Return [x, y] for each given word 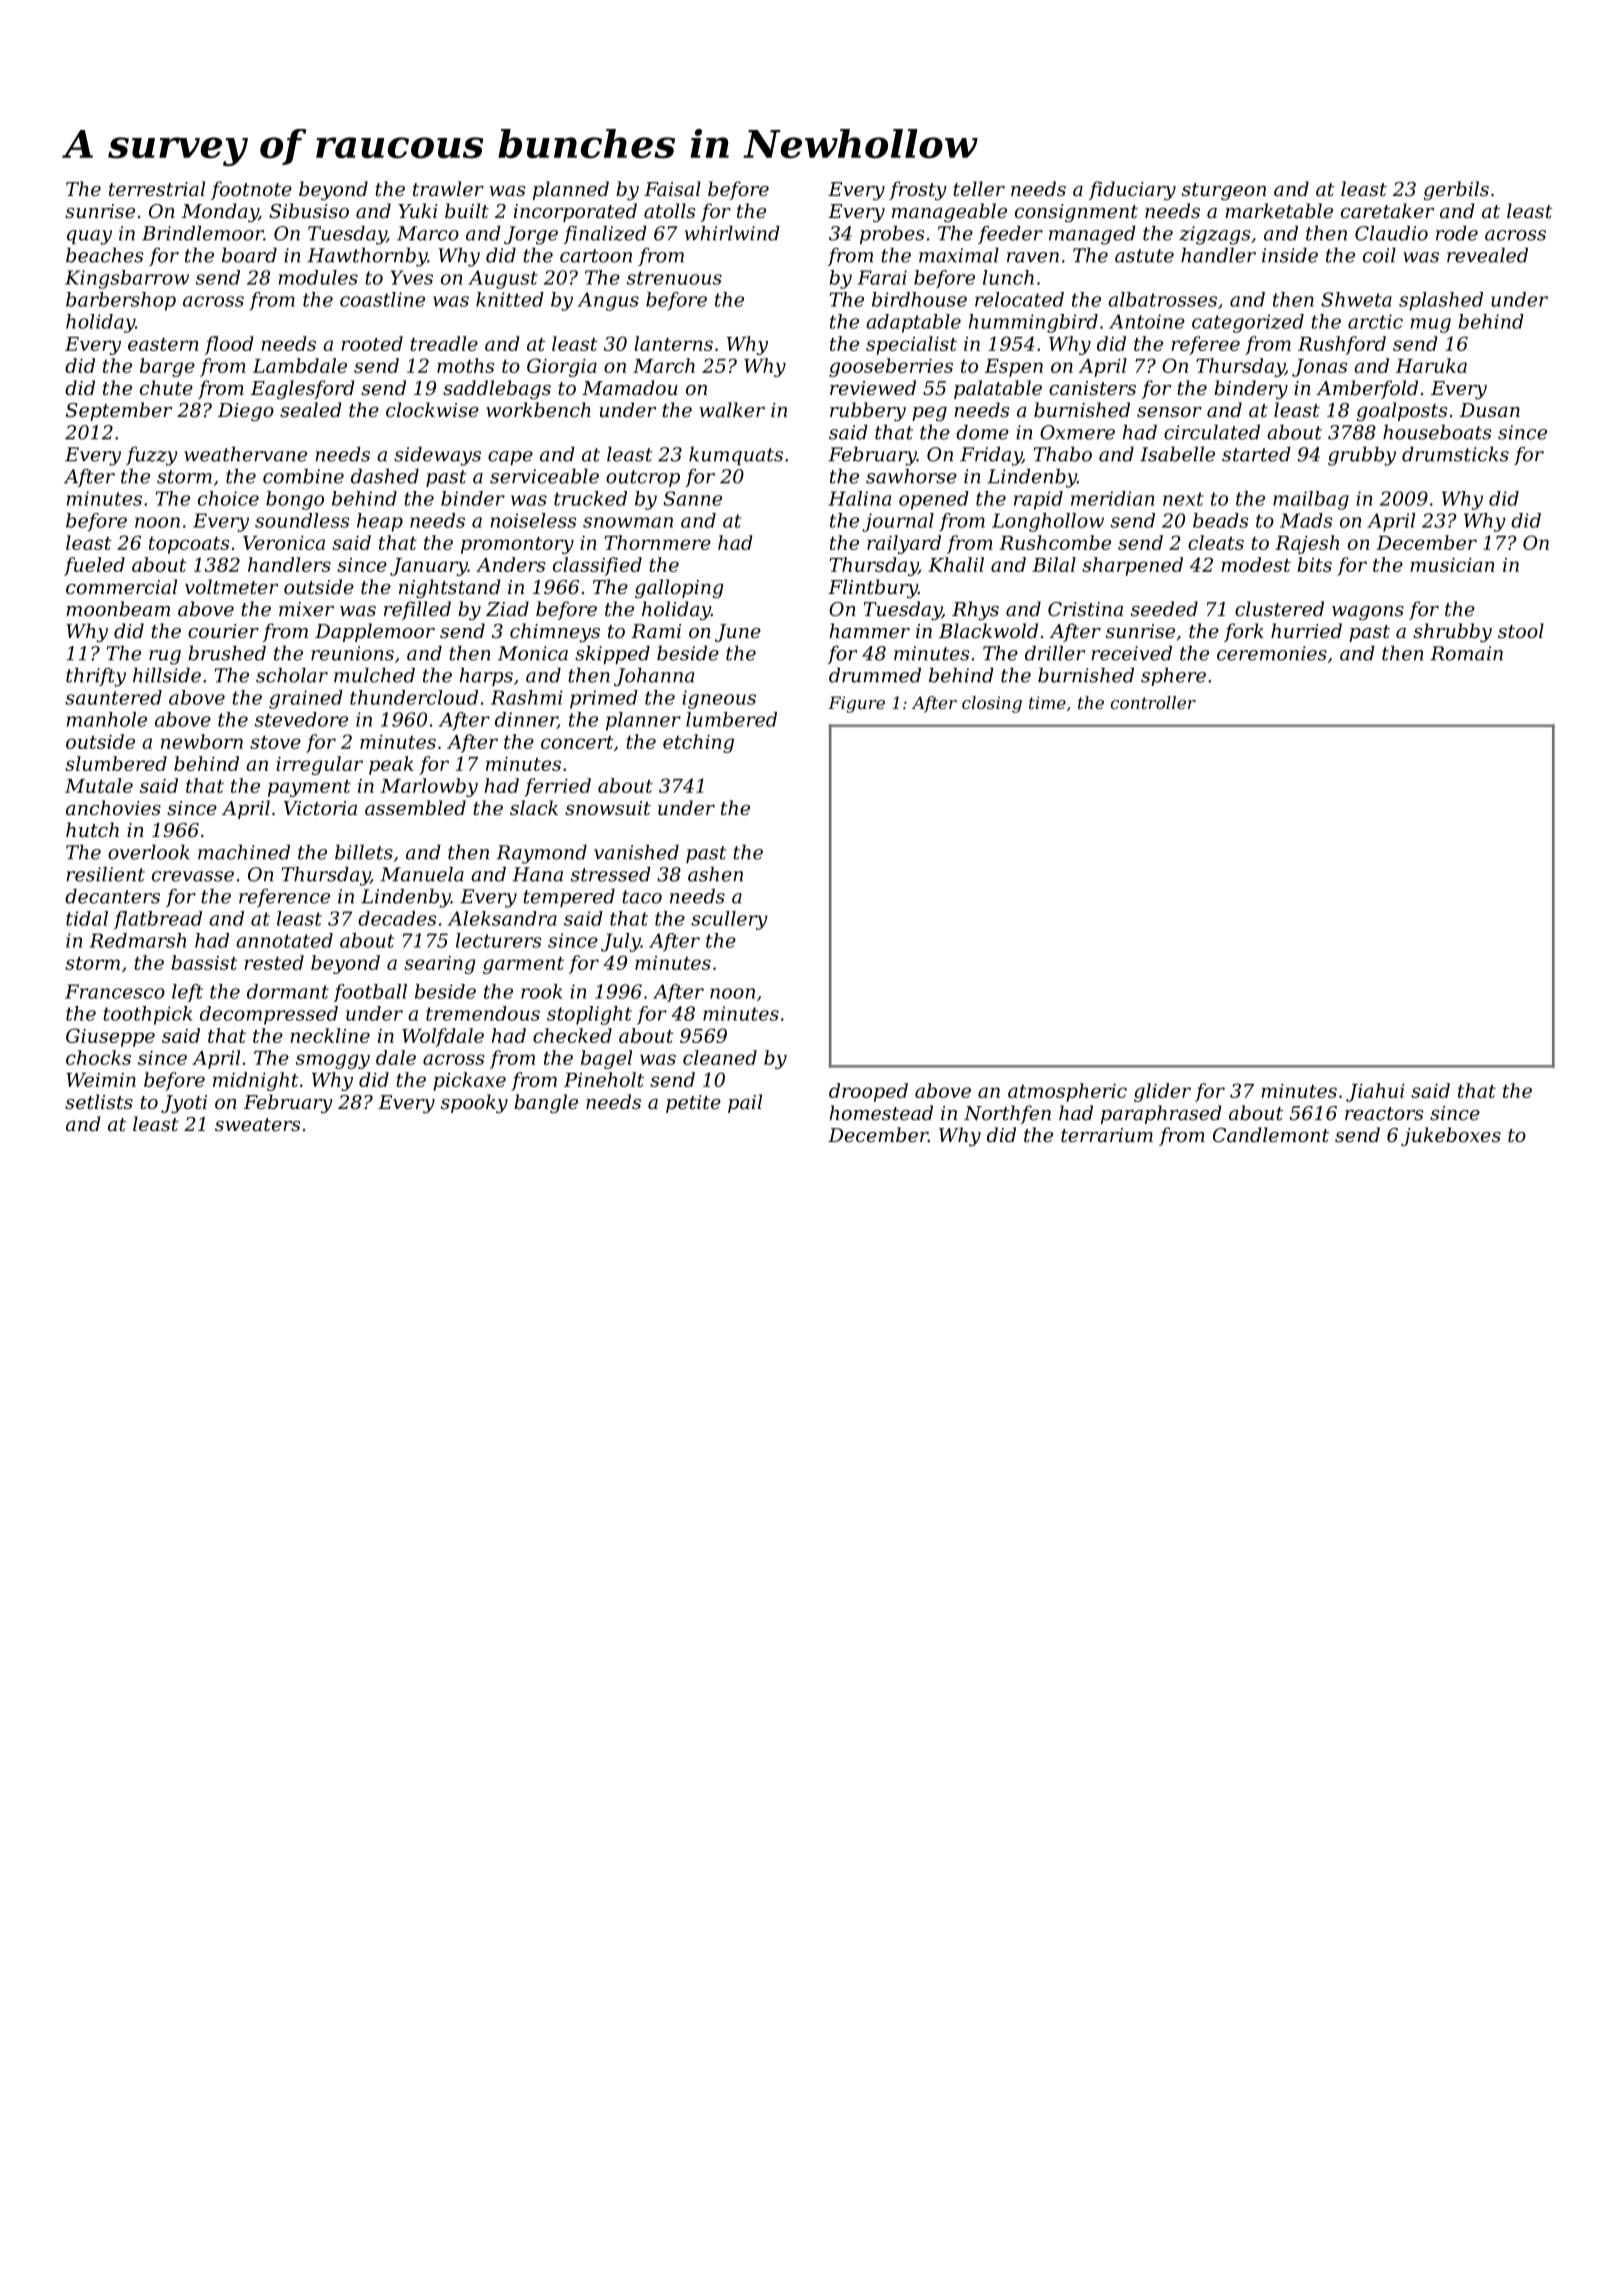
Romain [1466, 653]
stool [1521, 630]
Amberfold [1367, 389]
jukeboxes [1451, 1136]
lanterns [673, 343]
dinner [526, 720]
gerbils [1456, 190]
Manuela [422, 874]
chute [166, 387]
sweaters [257, 1124]
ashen [715, 874]
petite [693, 1104]
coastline [382, 299]
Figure [856, 704]
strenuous [674, 278]
